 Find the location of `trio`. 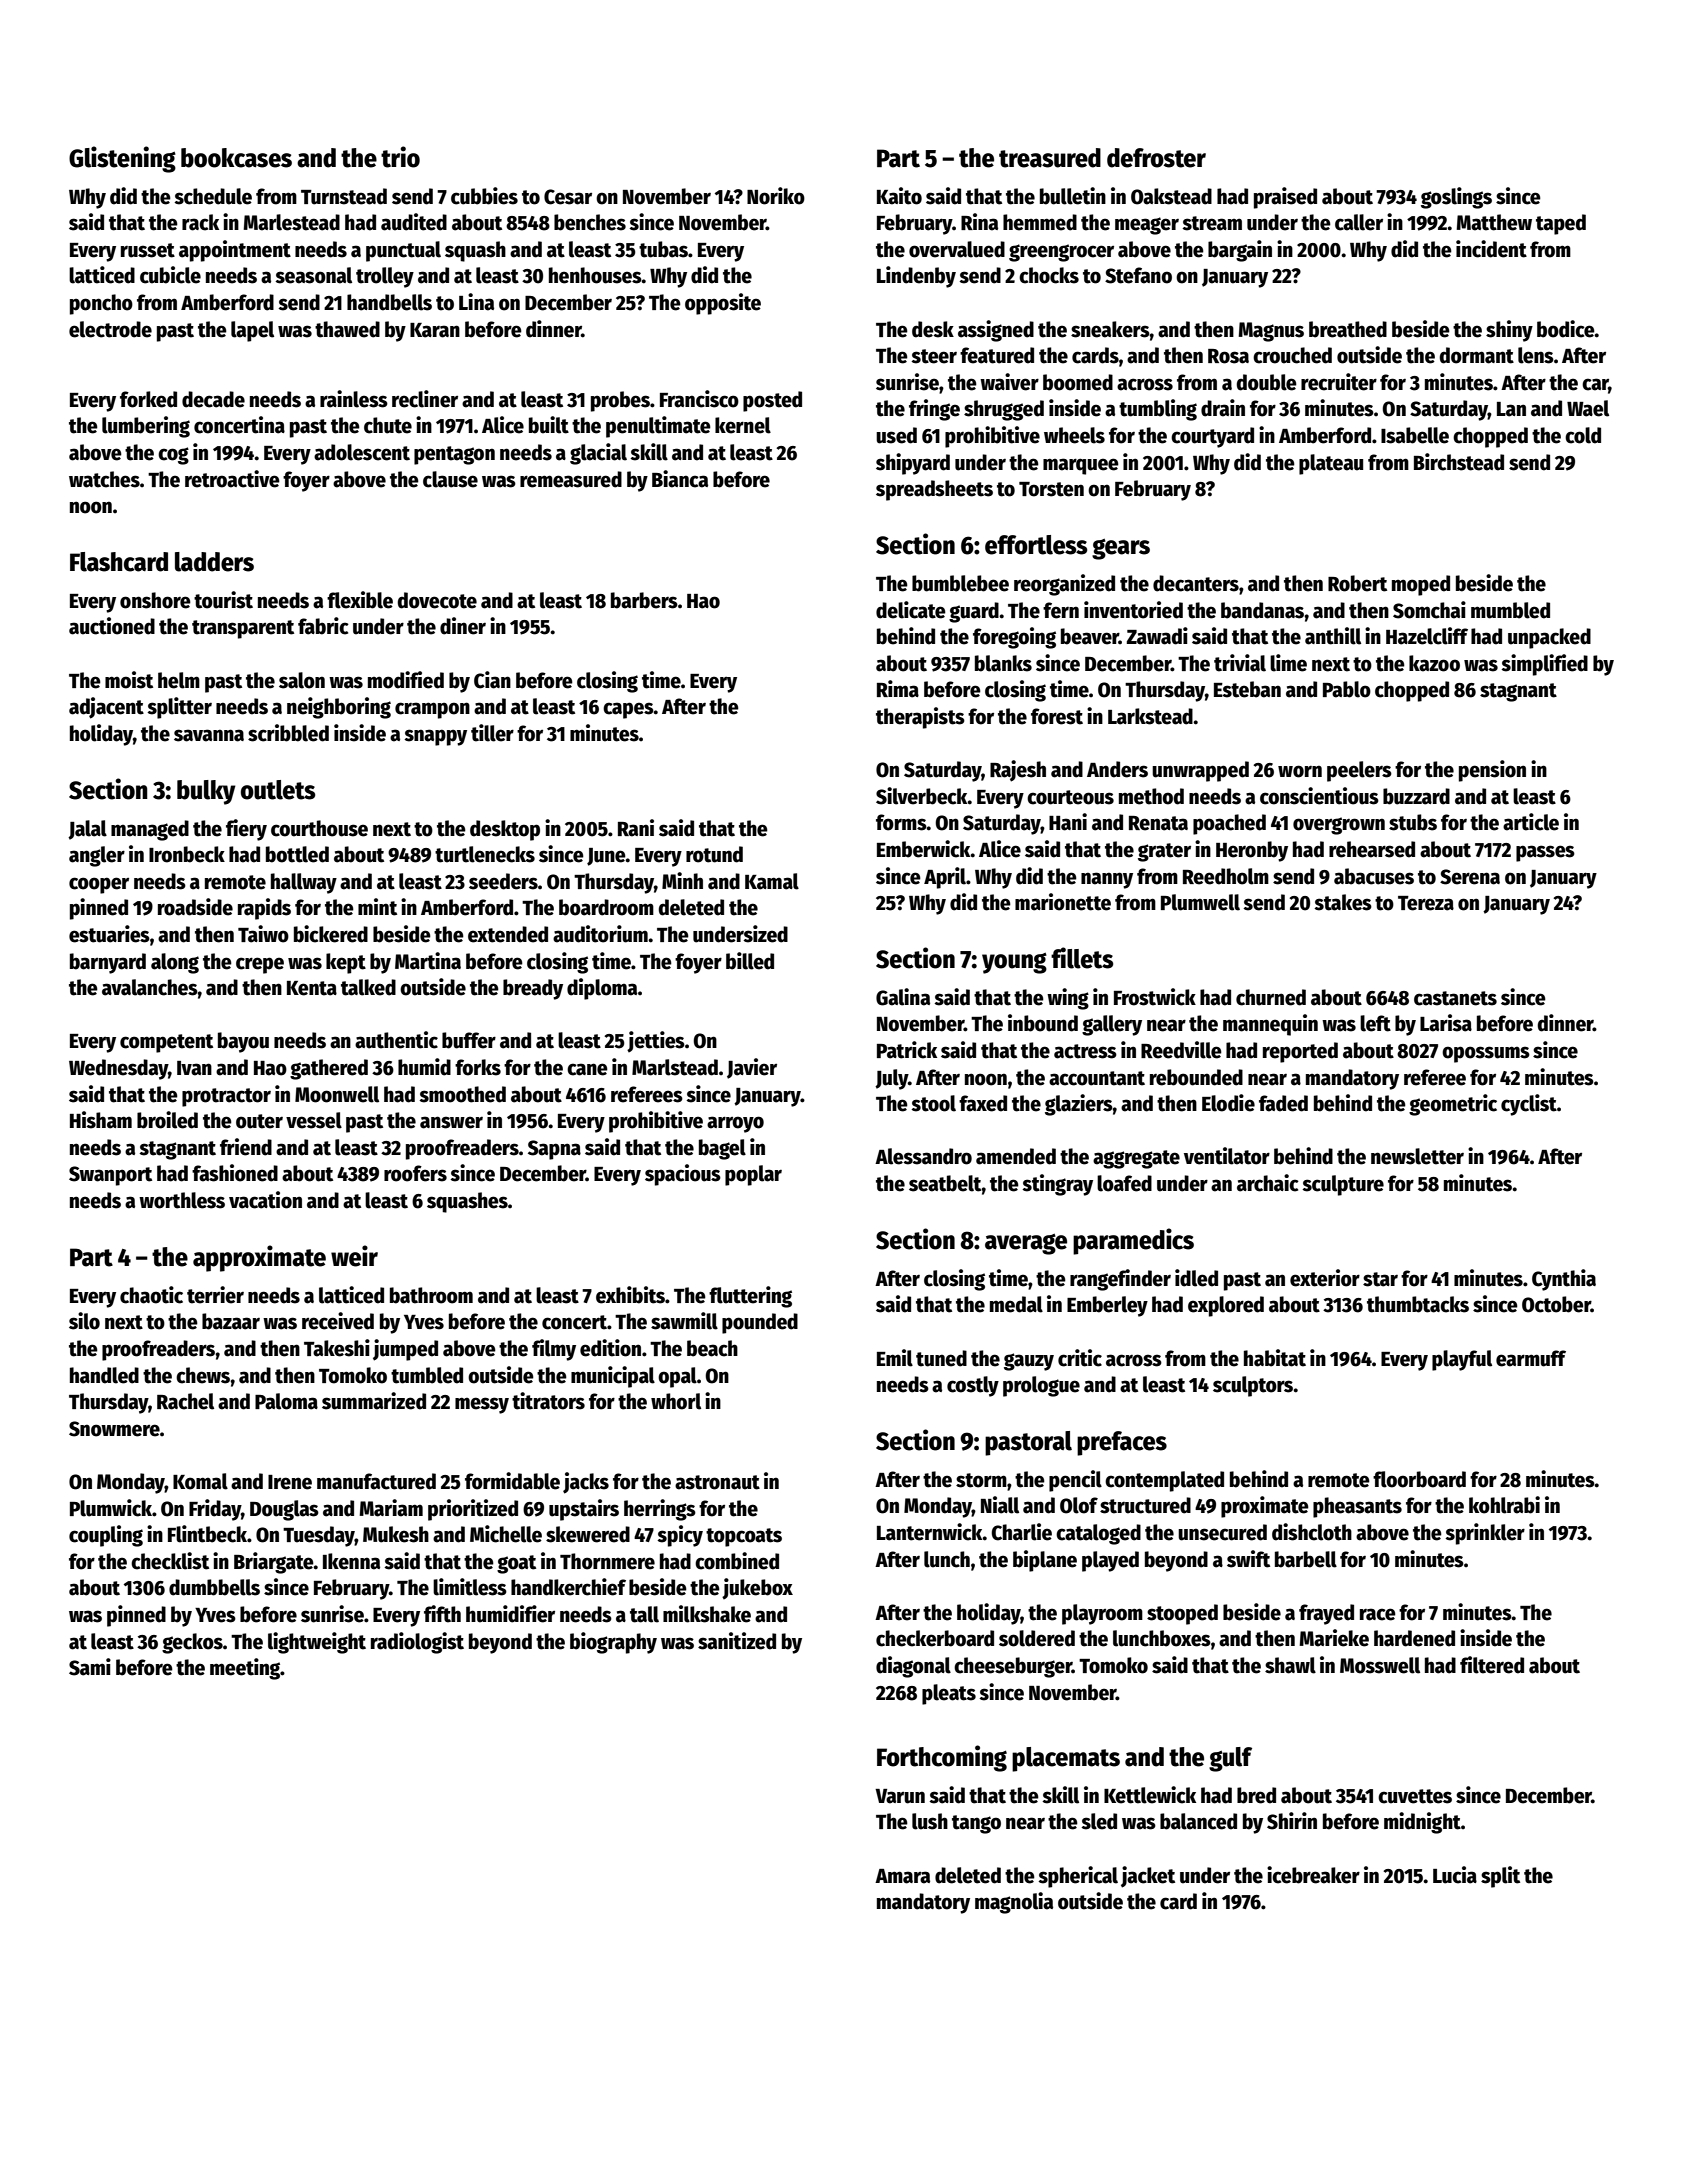

trio is located at coordinates (400, 157).
